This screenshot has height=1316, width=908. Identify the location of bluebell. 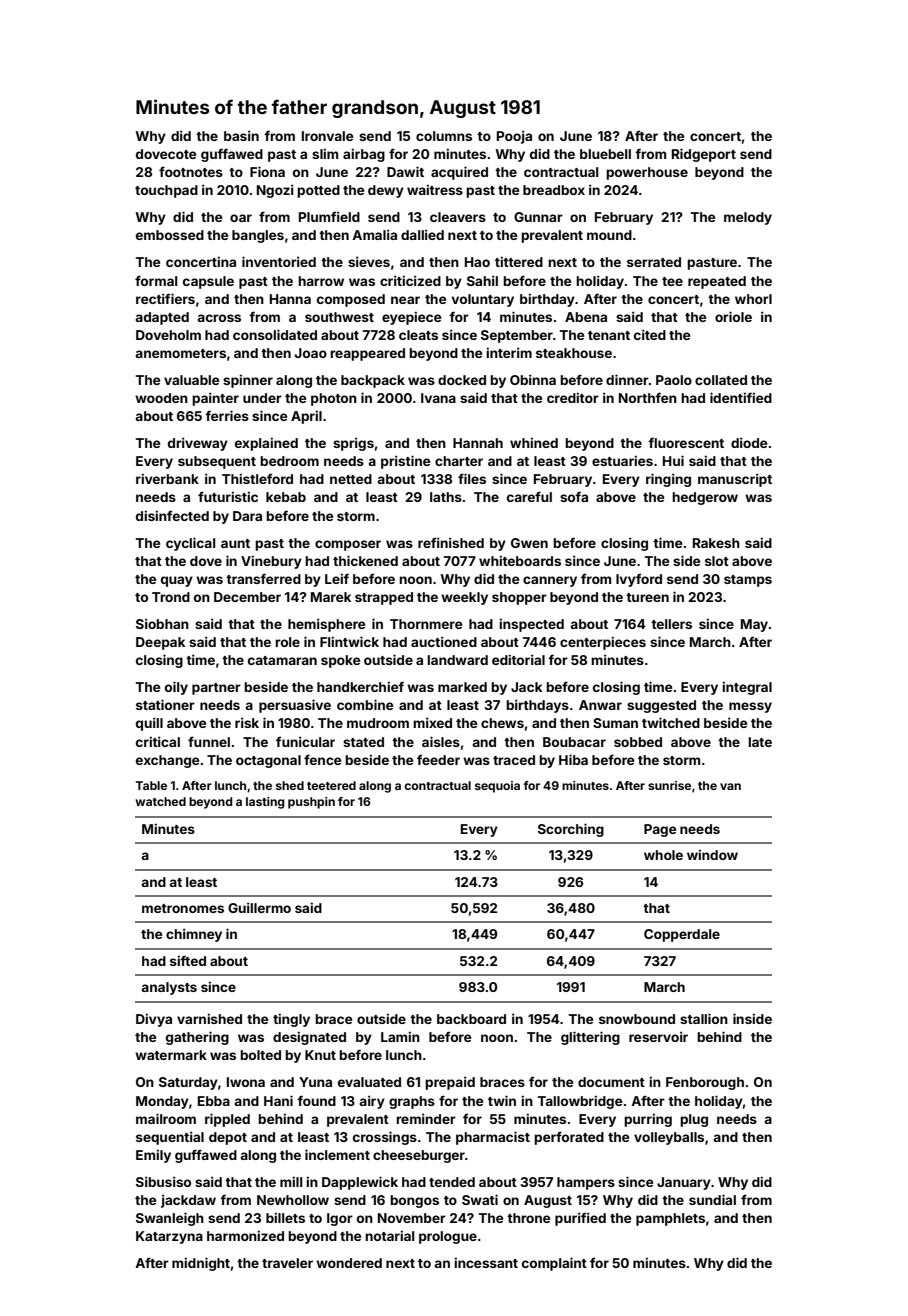
(605, 154).
